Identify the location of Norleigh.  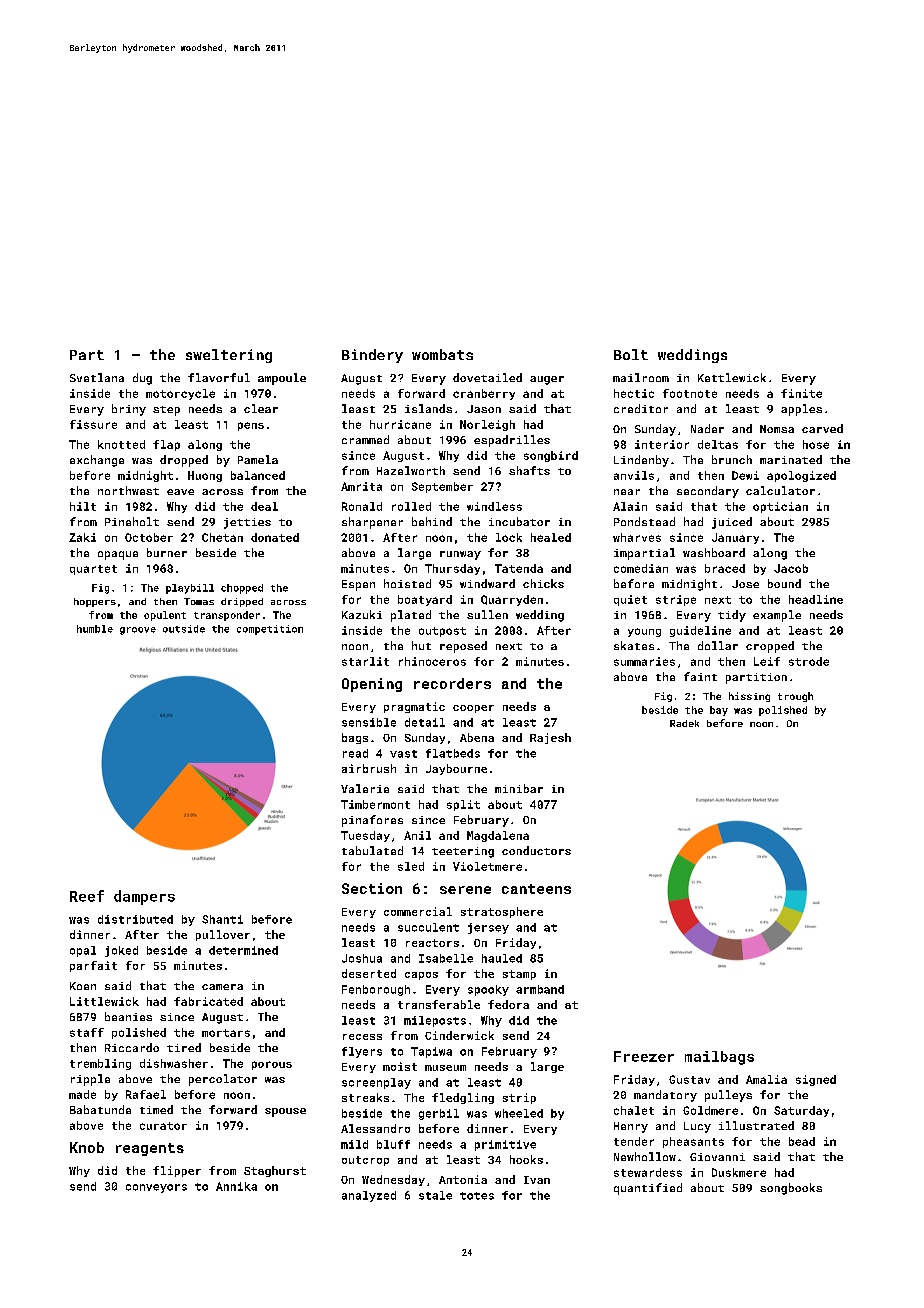
(487, 425).
